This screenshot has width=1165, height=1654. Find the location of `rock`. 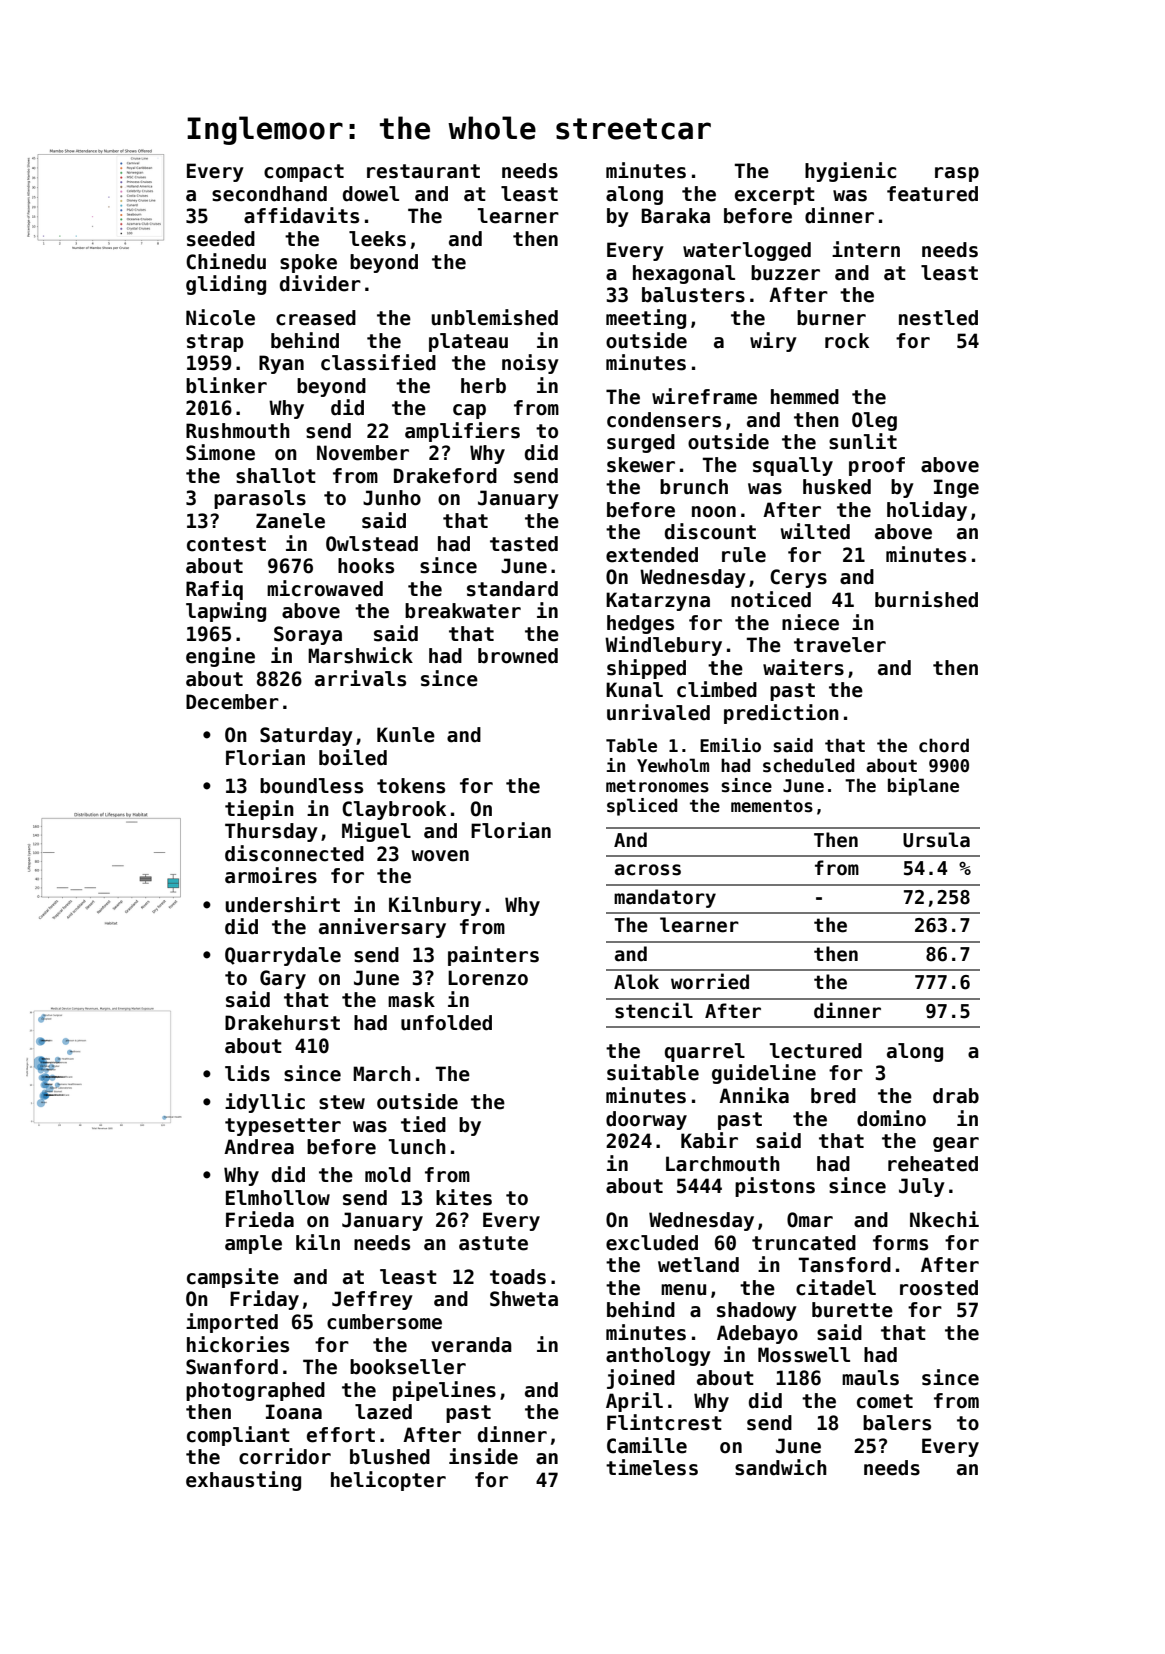

rock is located at coordinates (847, 341).
